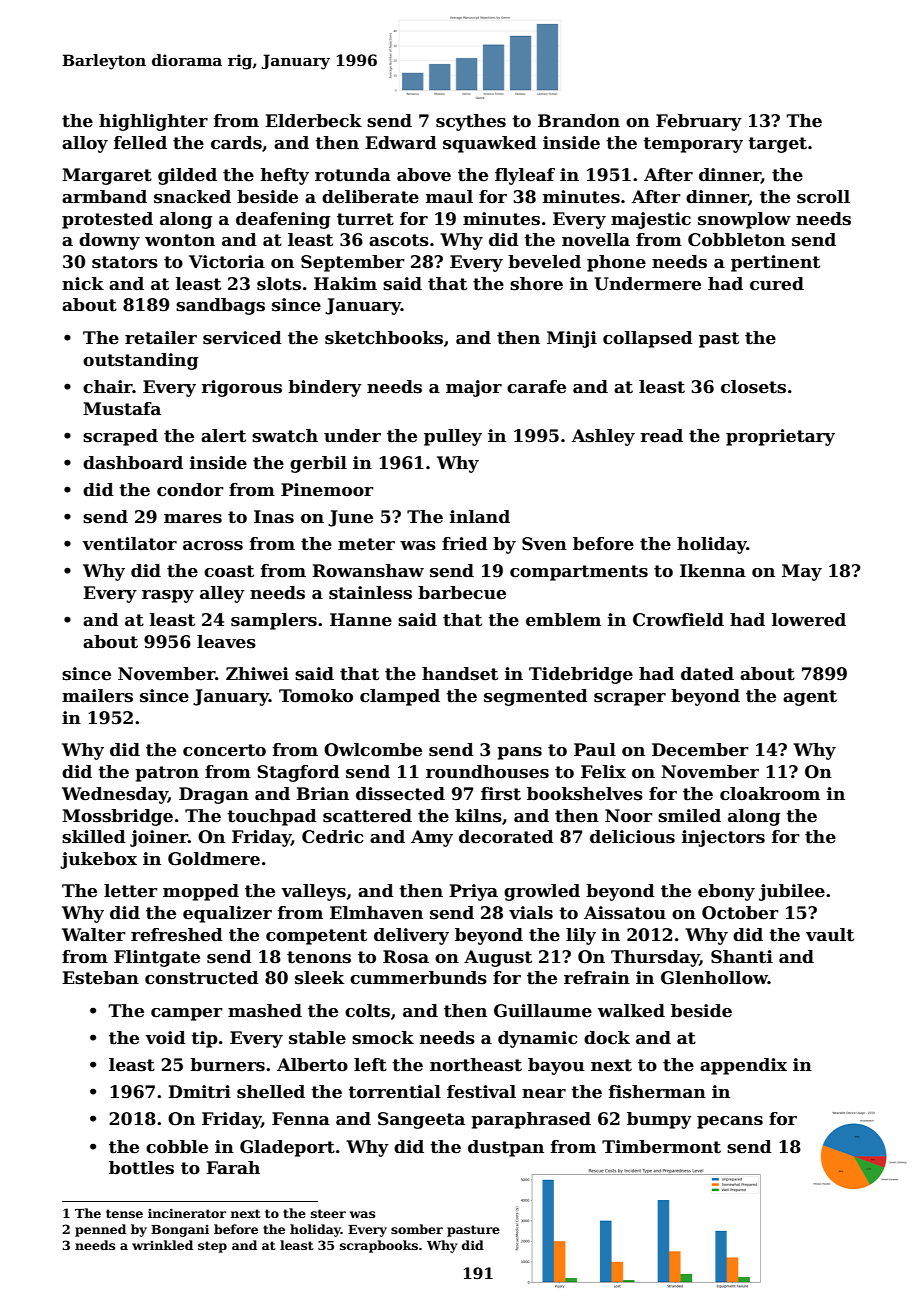 Image resolution: width=924 pixels, height=1308 pixels. Describe the element at coordinates (471, 122) in the page. I see `scythes` at that location.
